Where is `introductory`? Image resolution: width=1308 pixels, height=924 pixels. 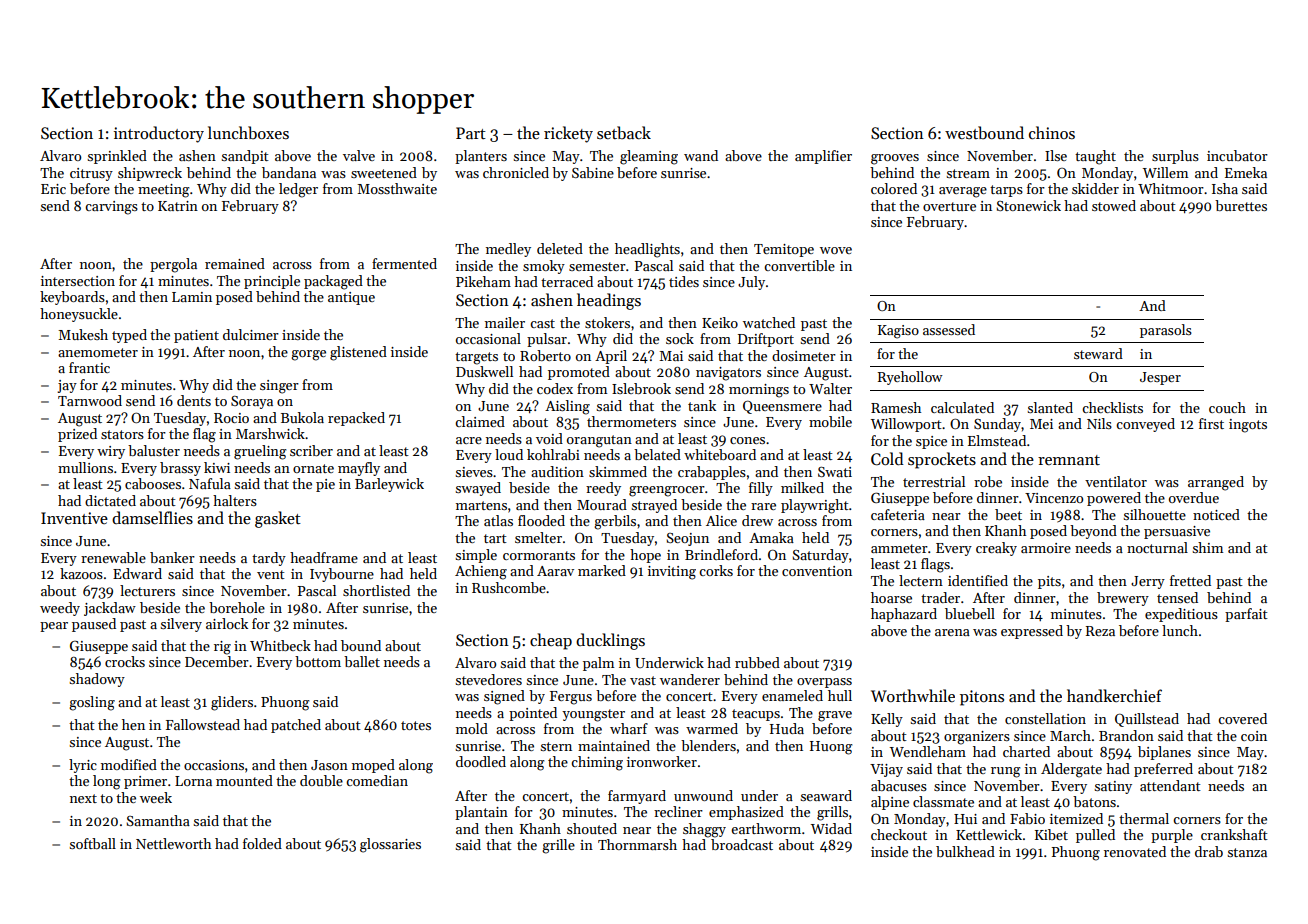
introductory is located at coordinates (159, 134).
